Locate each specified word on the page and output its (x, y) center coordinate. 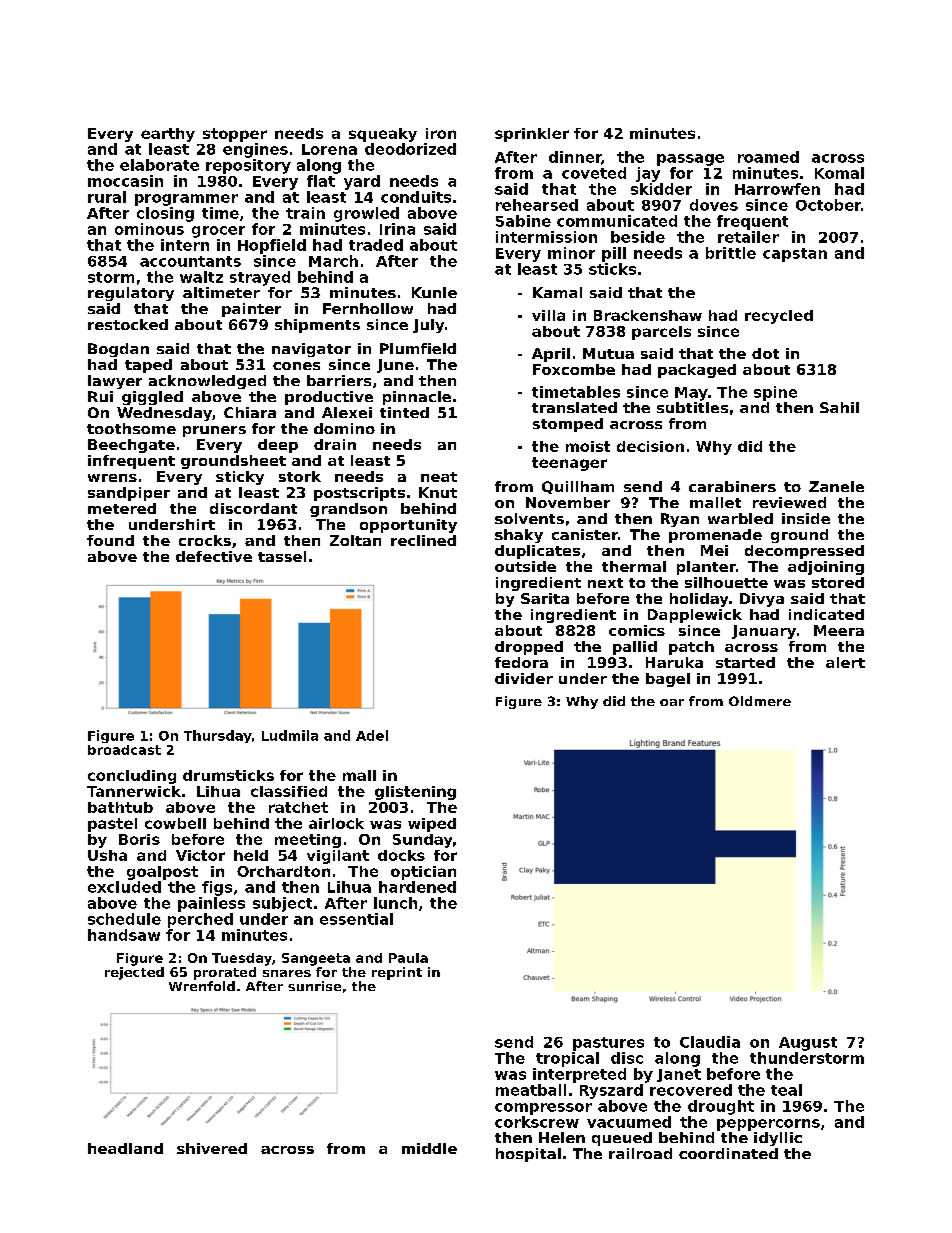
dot (765, 353)
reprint (397, 973)
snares (287, 973)
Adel (372, 735)
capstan (795, 255)
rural (107, 197)
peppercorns (768, 1125)
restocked (128, 324)
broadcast (124, 750)
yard (362, 182)
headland (125, 1148)
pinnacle (417, 398)
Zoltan (355, 540)
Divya (762, 600)
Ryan (680, 520)
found (110, 540)
